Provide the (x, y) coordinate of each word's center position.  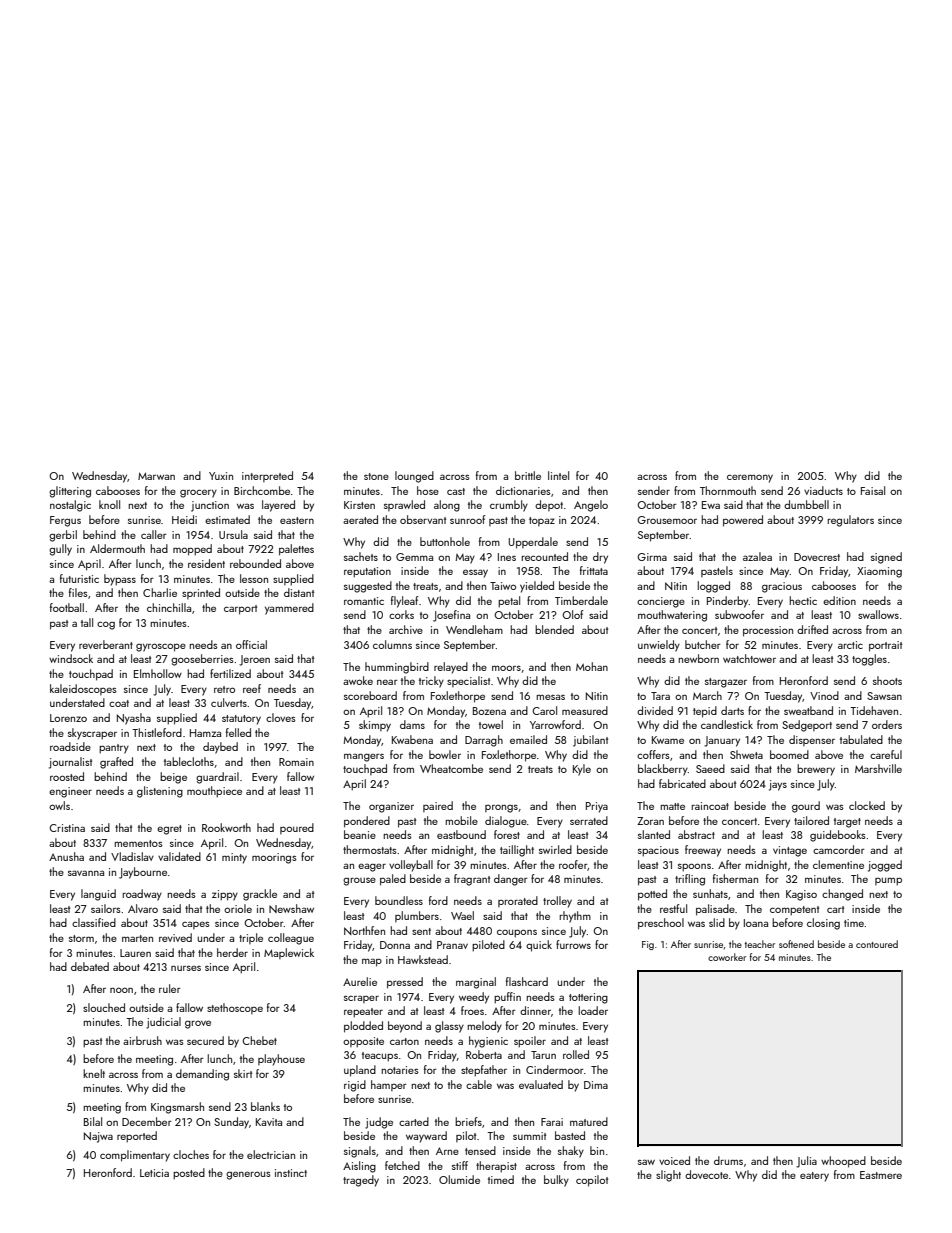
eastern (297, 520)
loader (593, 1010)
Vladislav (132, 856)
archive (406, 629)
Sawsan (884, 696)
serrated (589, 820)
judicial (163, 1023)
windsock (71, 658)
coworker (727, 957)
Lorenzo (68, 718)
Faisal (873, 490)
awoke (358, 680)
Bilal (93, 1121)
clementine (838, 864)
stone (376, 476)
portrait (885, 646)
